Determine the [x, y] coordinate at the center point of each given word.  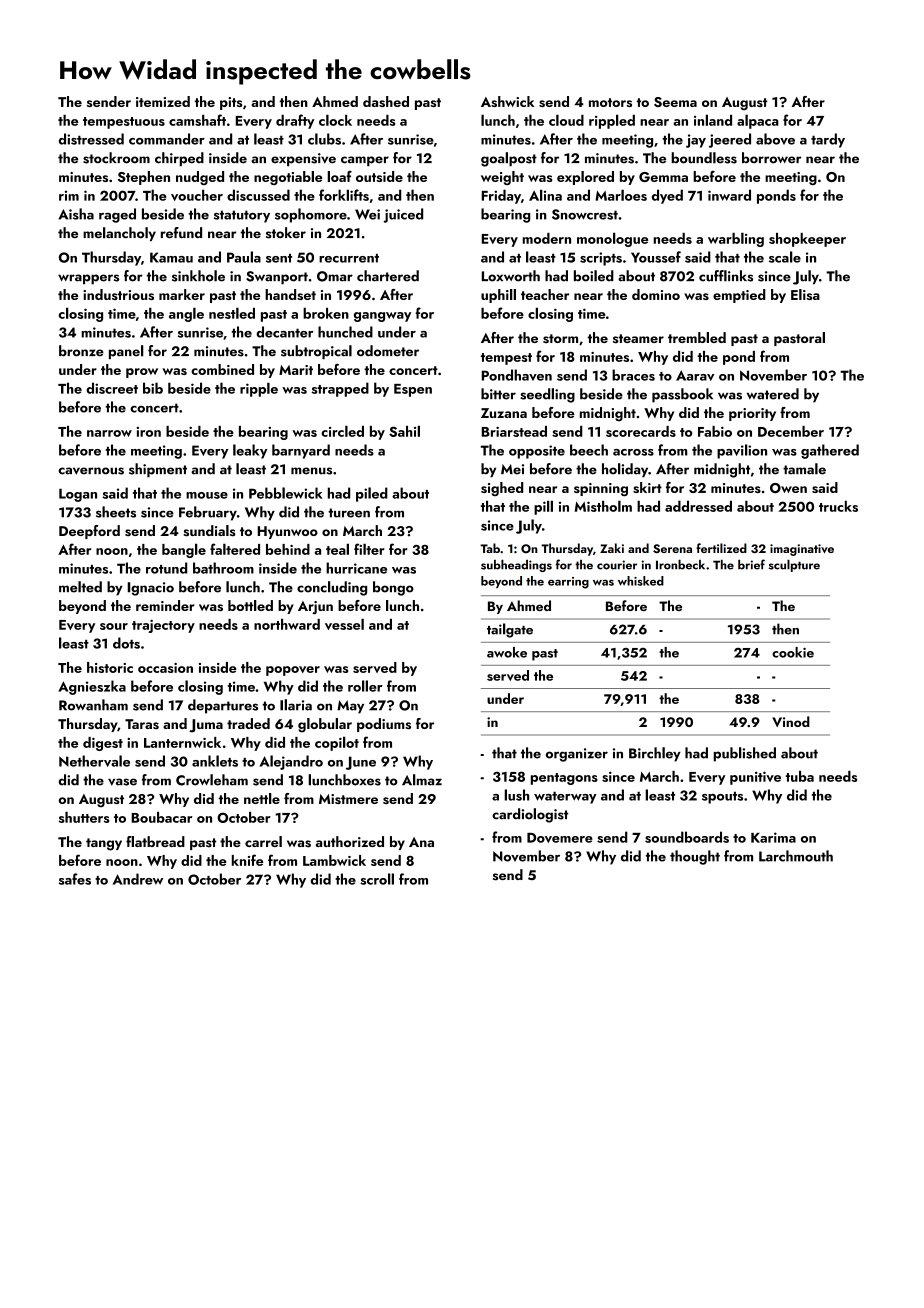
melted [80, 587]
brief [751, 564]
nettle [262, 798]
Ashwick [507, 101]
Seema [675, 102]
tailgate [510, 630]
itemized [163, 101]
